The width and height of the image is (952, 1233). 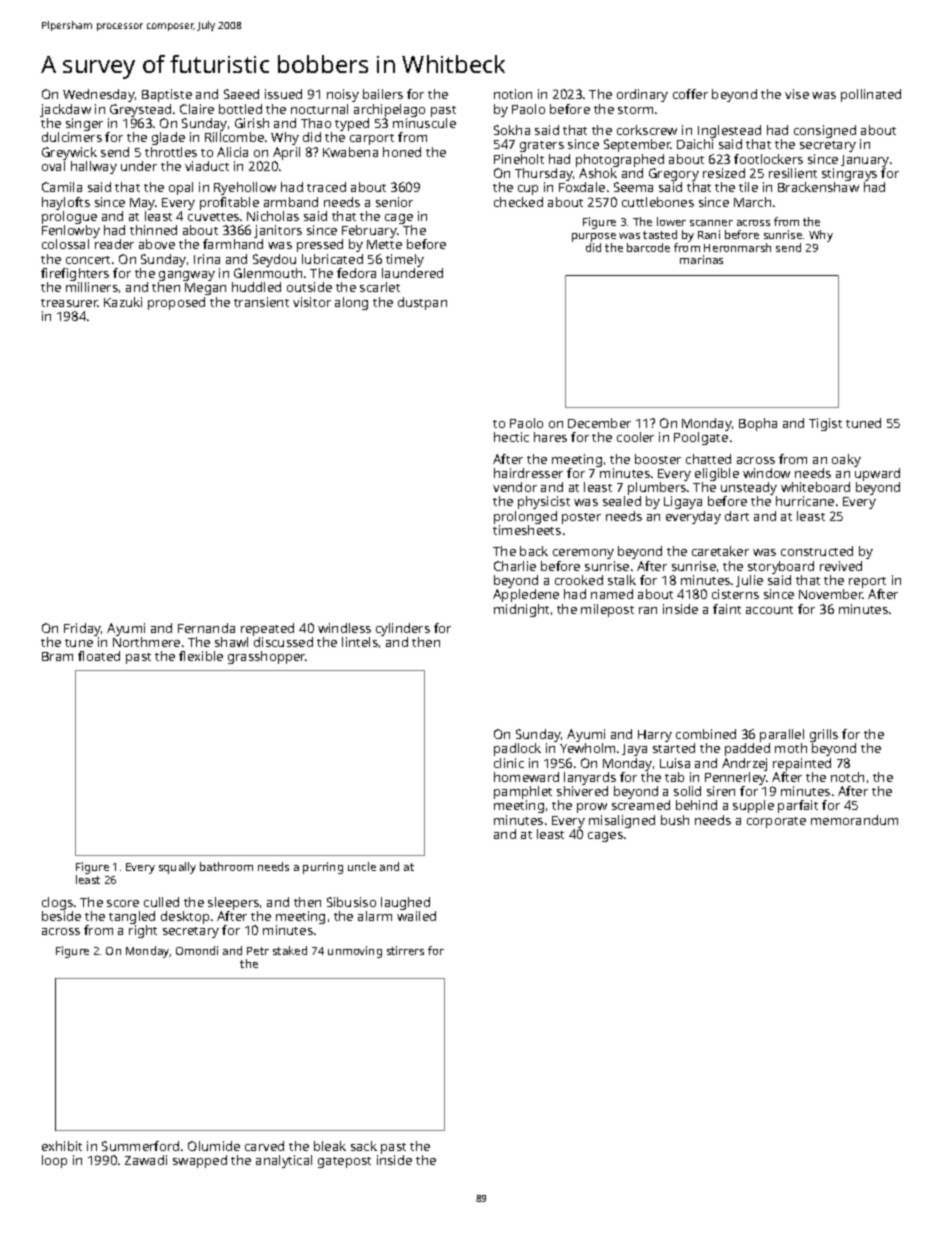 What do you see at coordinates (642, 95) in the image?
I see `ordinary` at bounding box center [642, 95].
